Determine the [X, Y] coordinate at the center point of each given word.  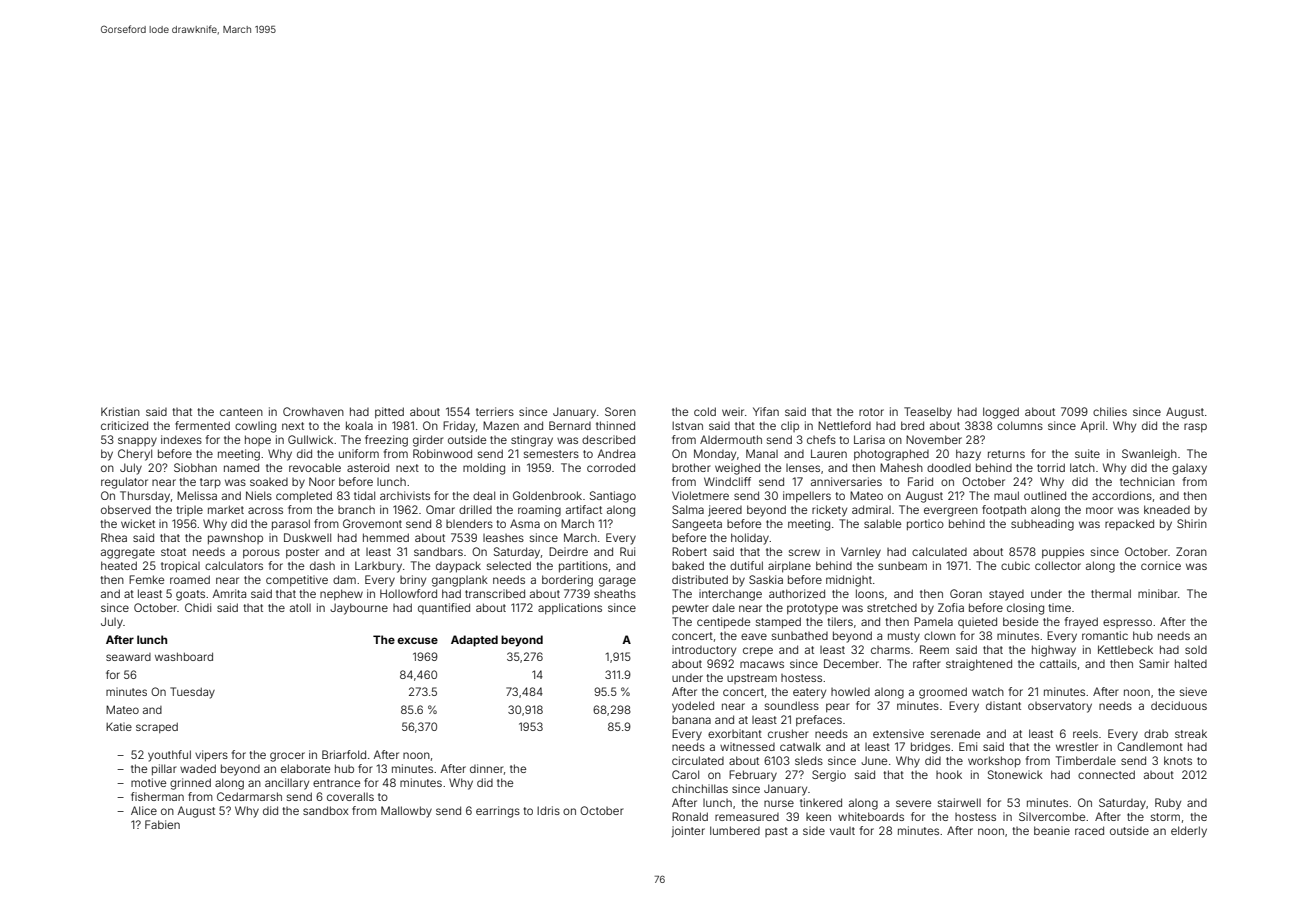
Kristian [120, 411]
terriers [495, 411]
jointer [688, 831]
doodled [949, 467]
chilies [1110, 411]
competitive [297, 580]
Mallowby [406, 812]
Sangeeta [697, 525]
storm [1165, 817]
